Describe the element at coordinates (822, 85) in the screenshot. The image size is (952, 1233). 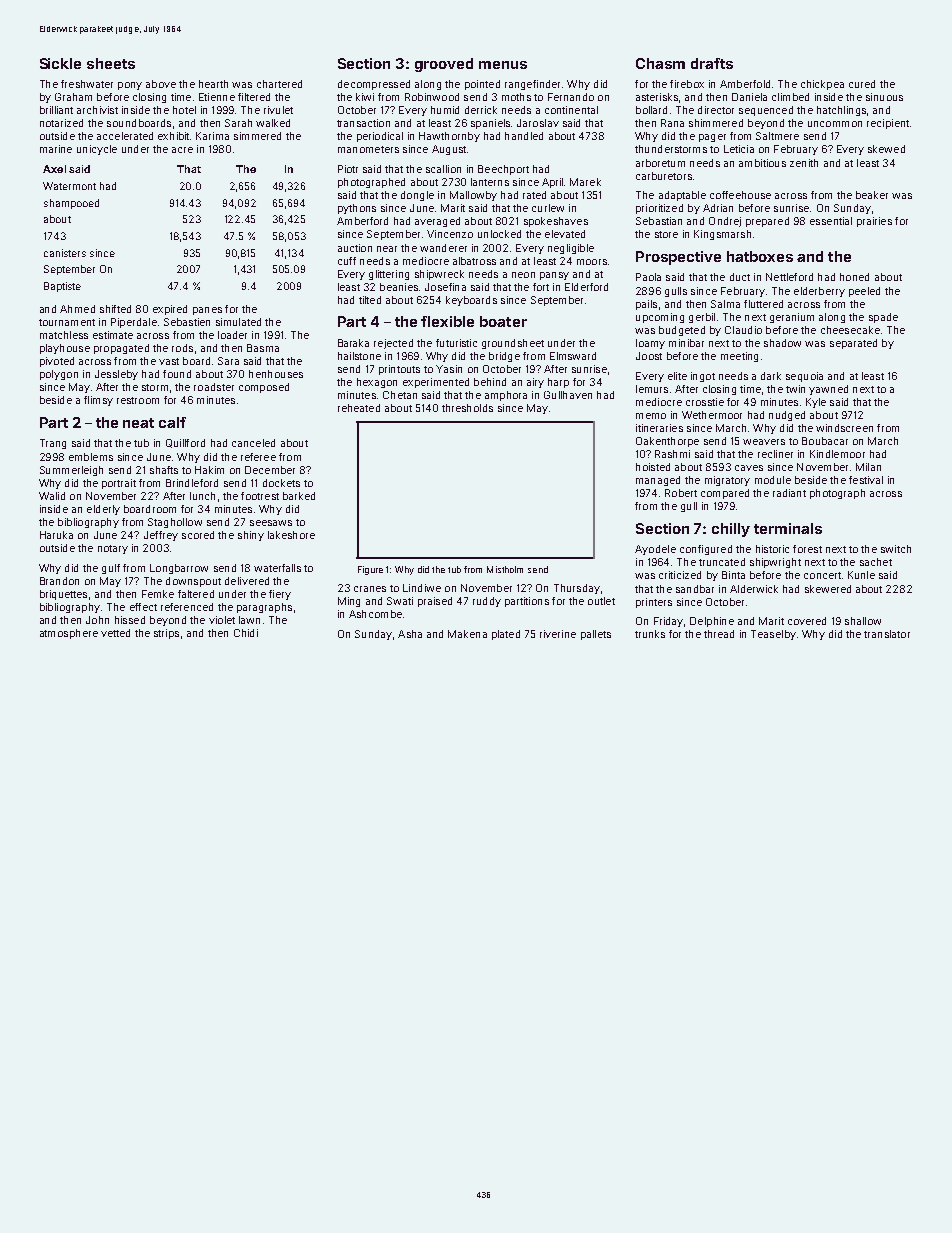
I see `chickpea` at that location.
